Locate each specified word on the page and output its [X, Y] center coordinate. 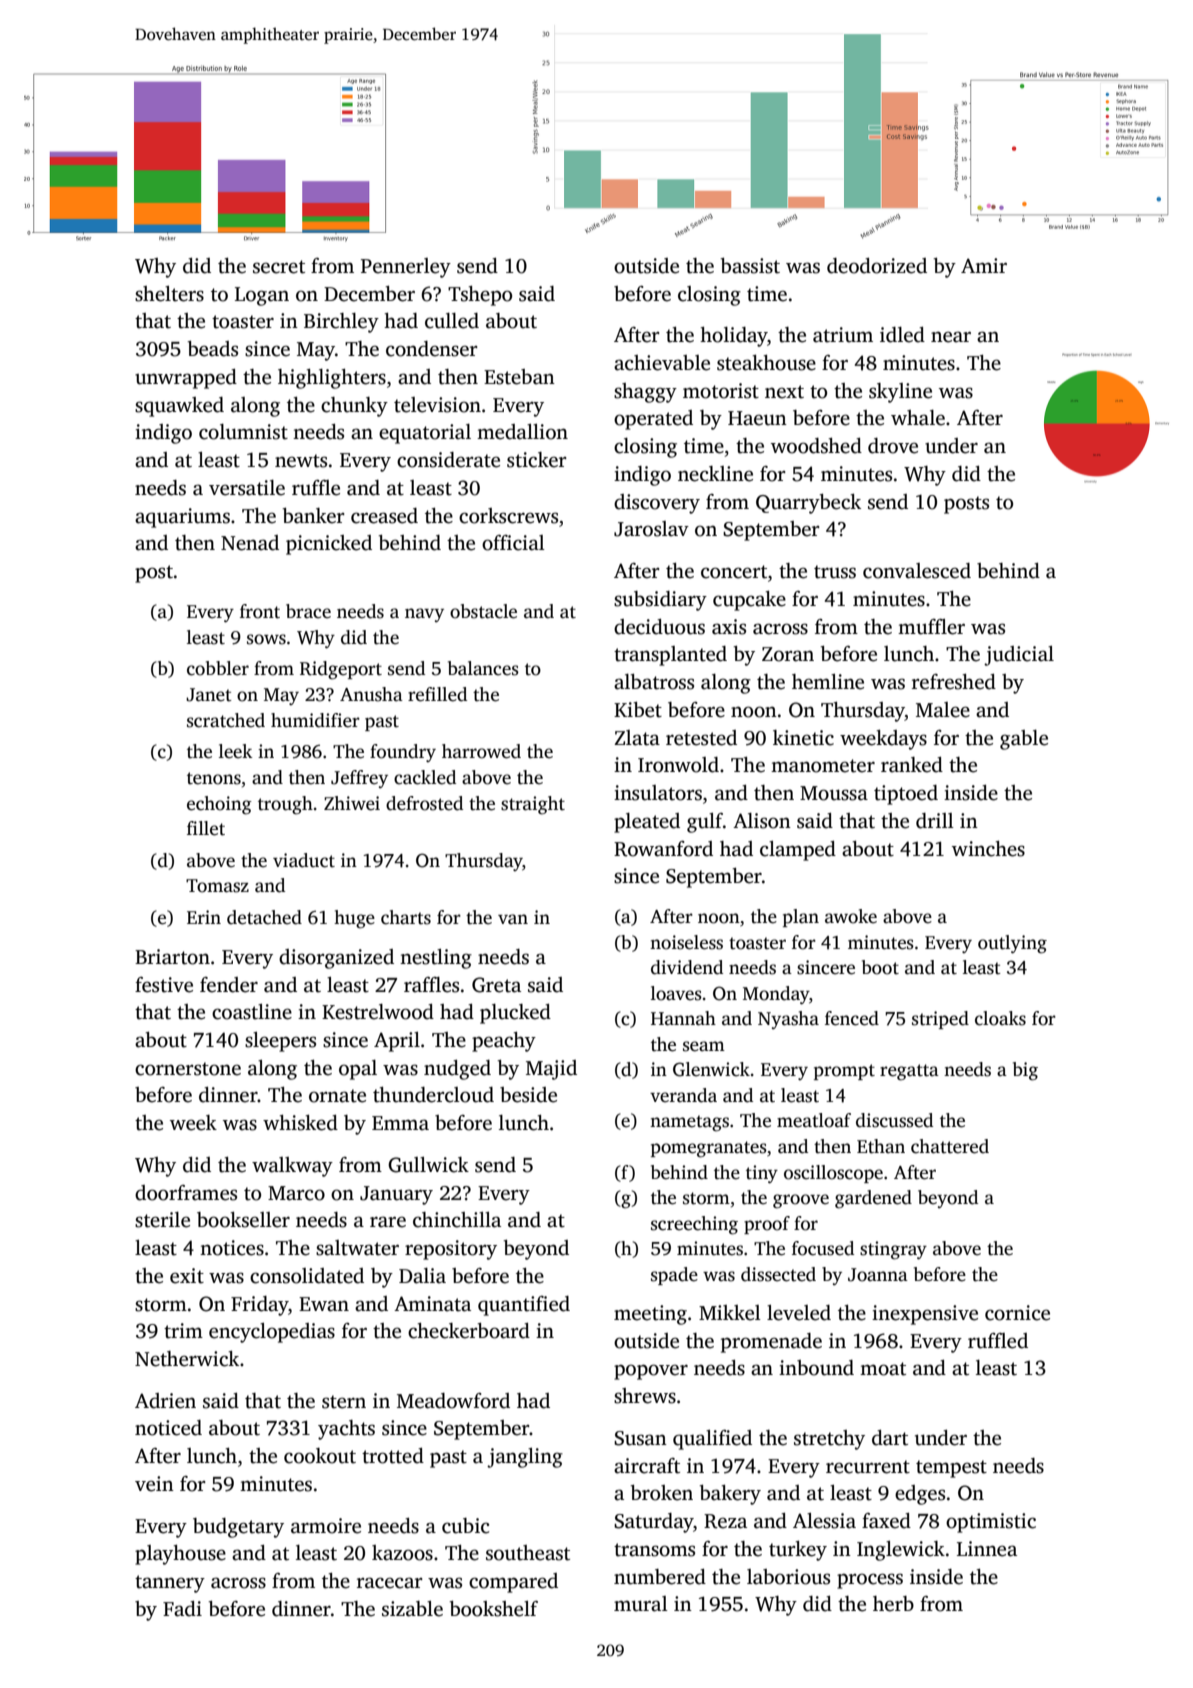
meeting [650, 1315]
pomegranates [709, 1149]
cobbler [218, 668]
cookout [320, 1456]
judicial [1019, 656]
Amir [984, 265]
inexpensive [925, 1315]
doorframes [186, 1193]
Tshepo [480, 296]
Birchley [341, 323]
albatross [654, 682]
